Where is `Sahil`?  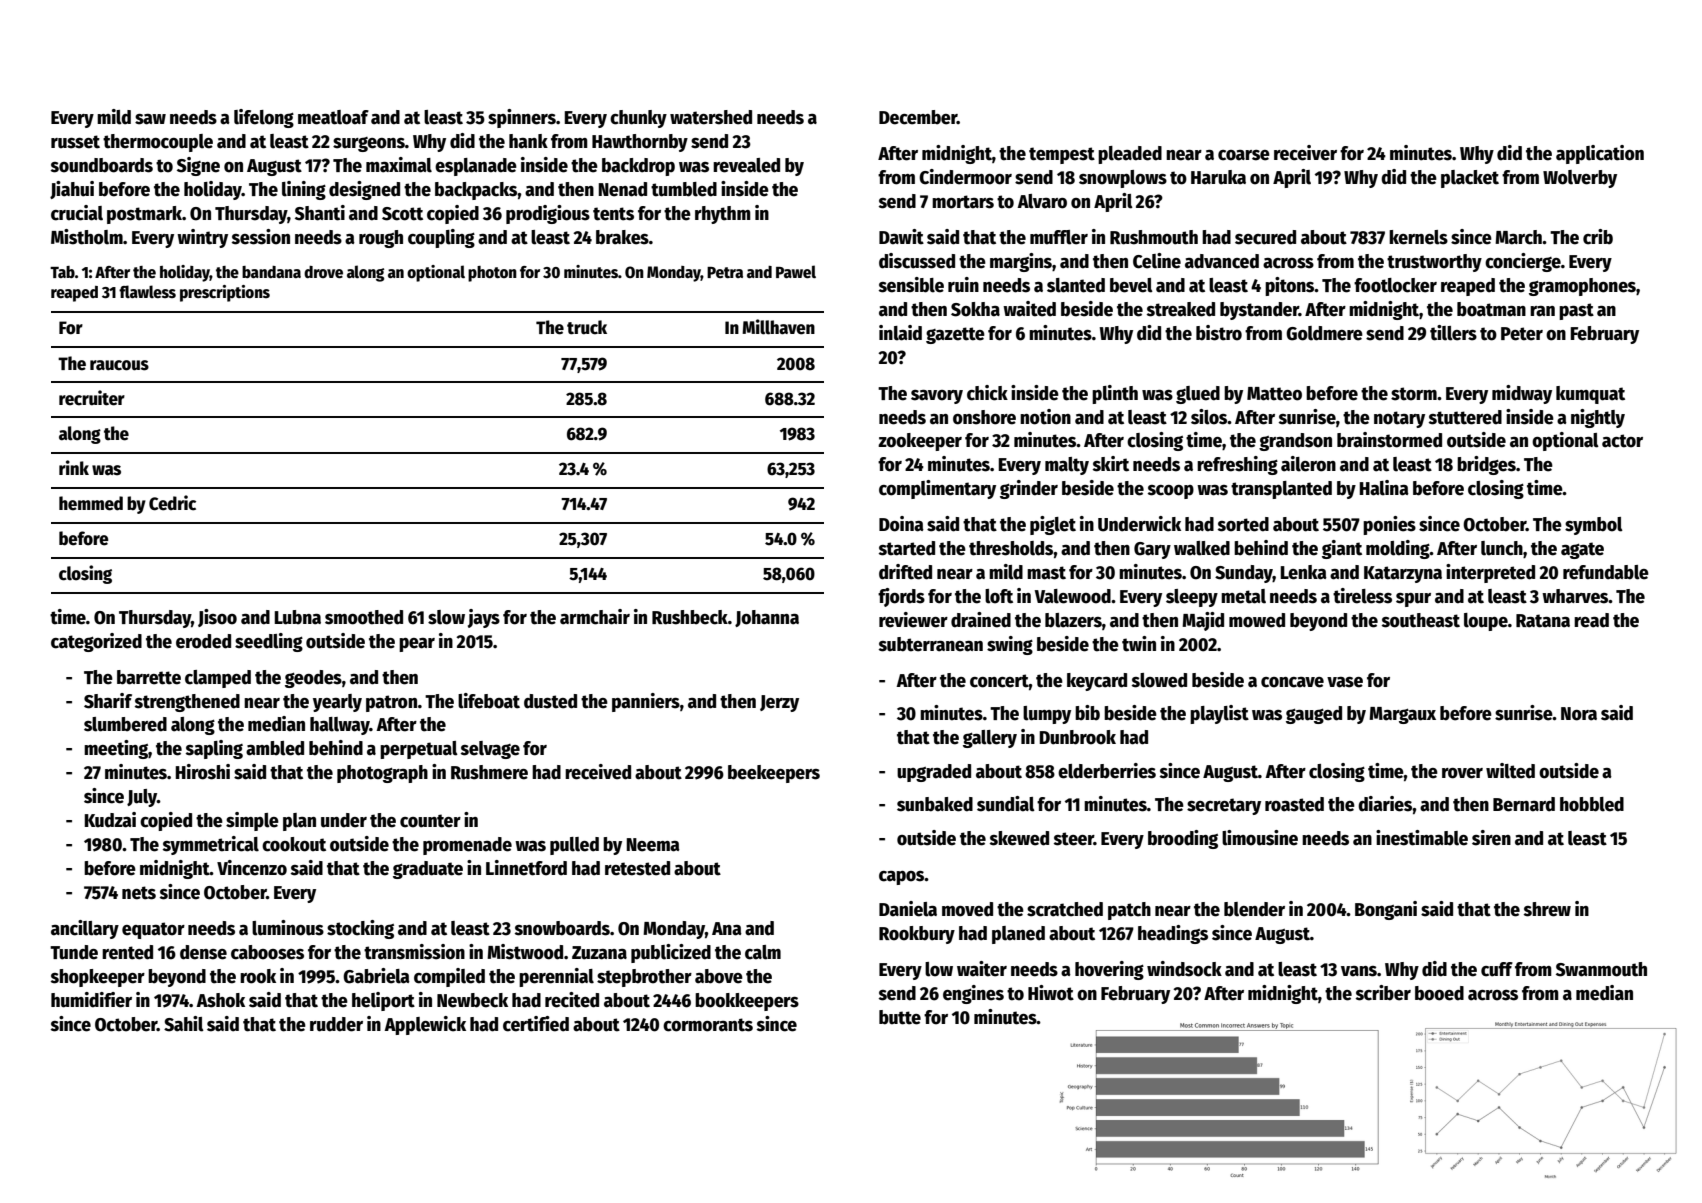 Sahil is located at coordinates (184, 1024).
